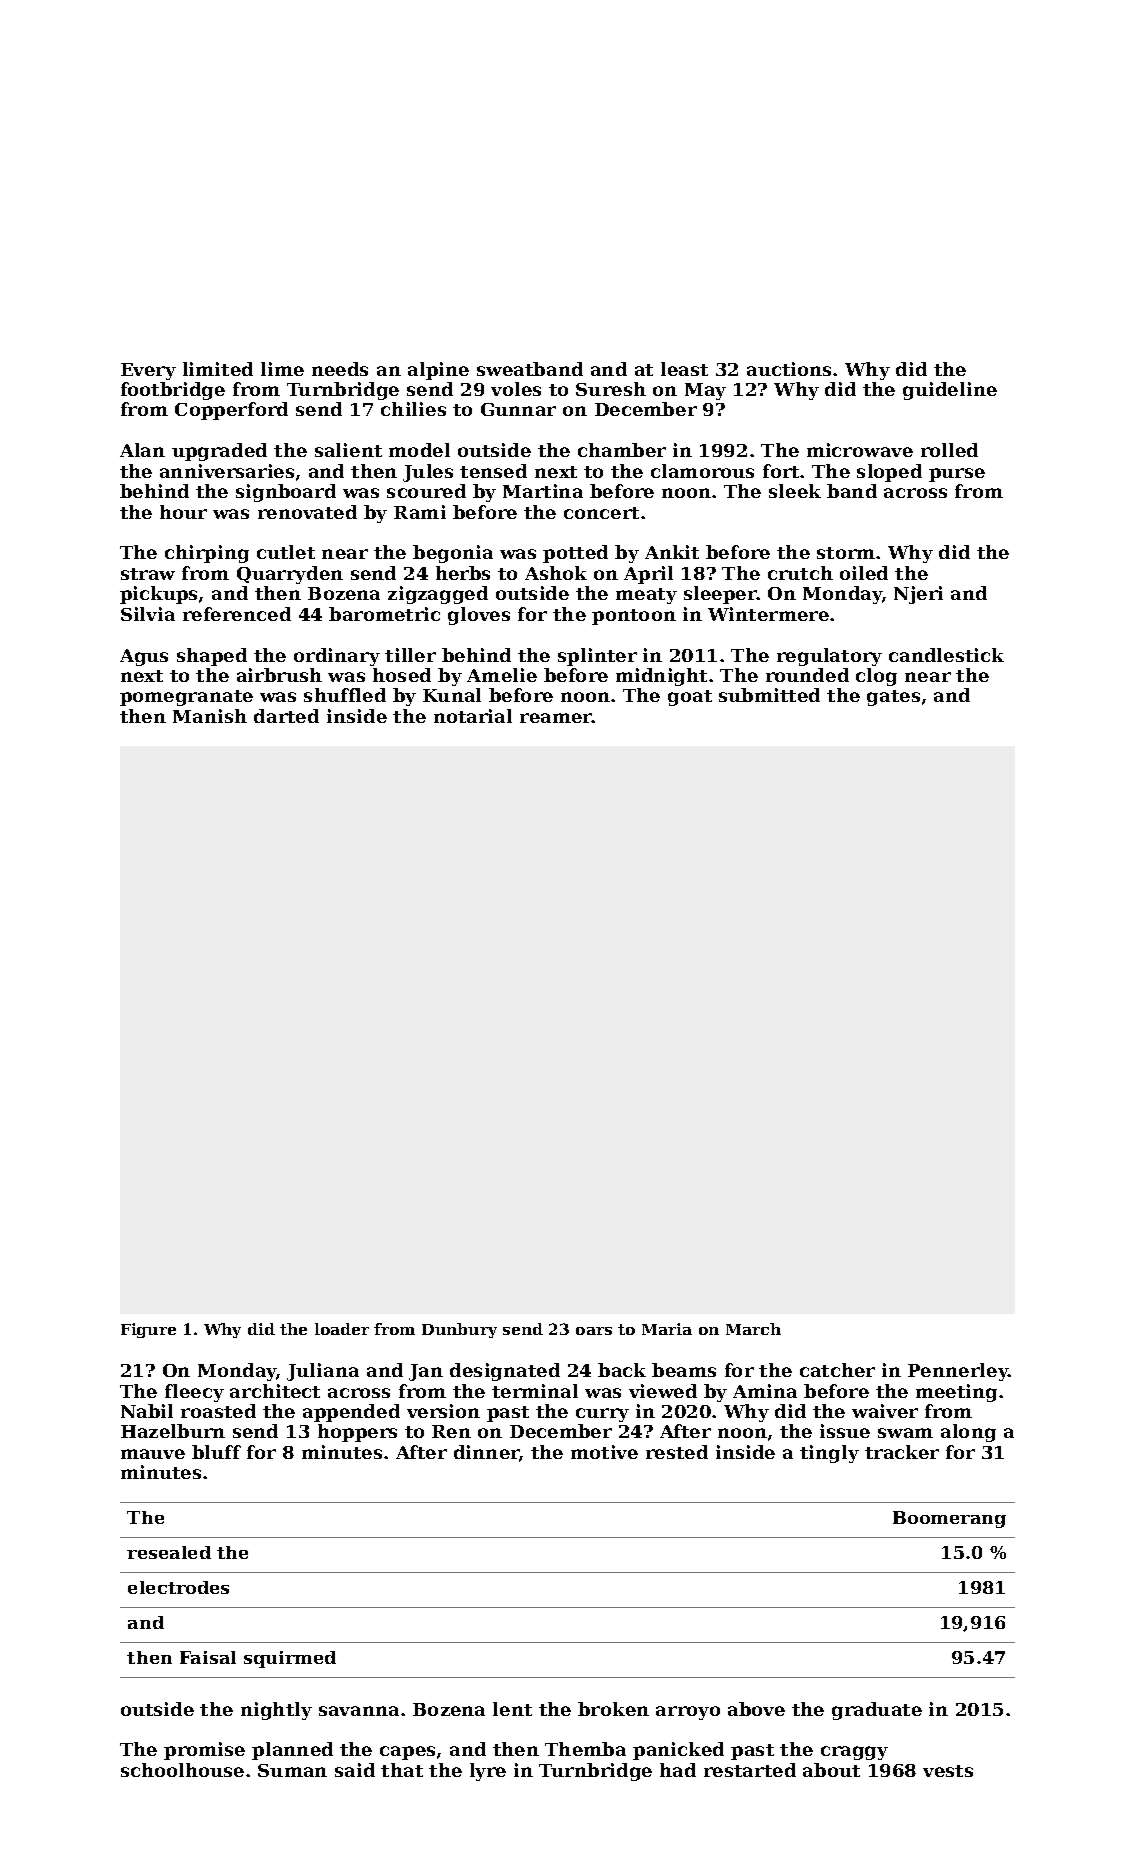 This document has height=1869, width=1135. What do you see at coordinates (667, 1329) in the document?
I see `Maria` at bounding box center [667, 1329].
